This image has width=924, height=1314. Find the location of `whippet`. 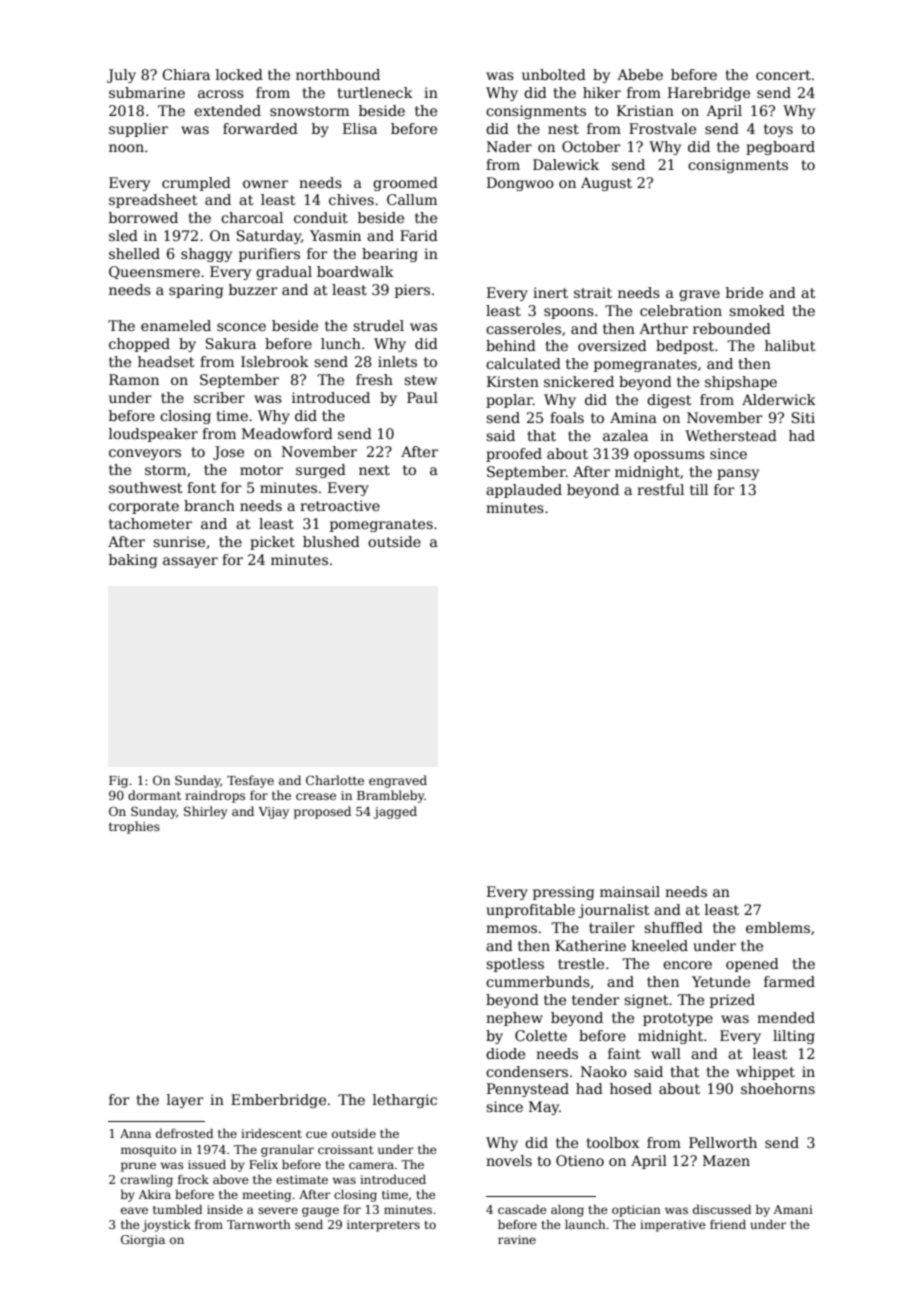

whippet is located at coordinates (765, 1073).
